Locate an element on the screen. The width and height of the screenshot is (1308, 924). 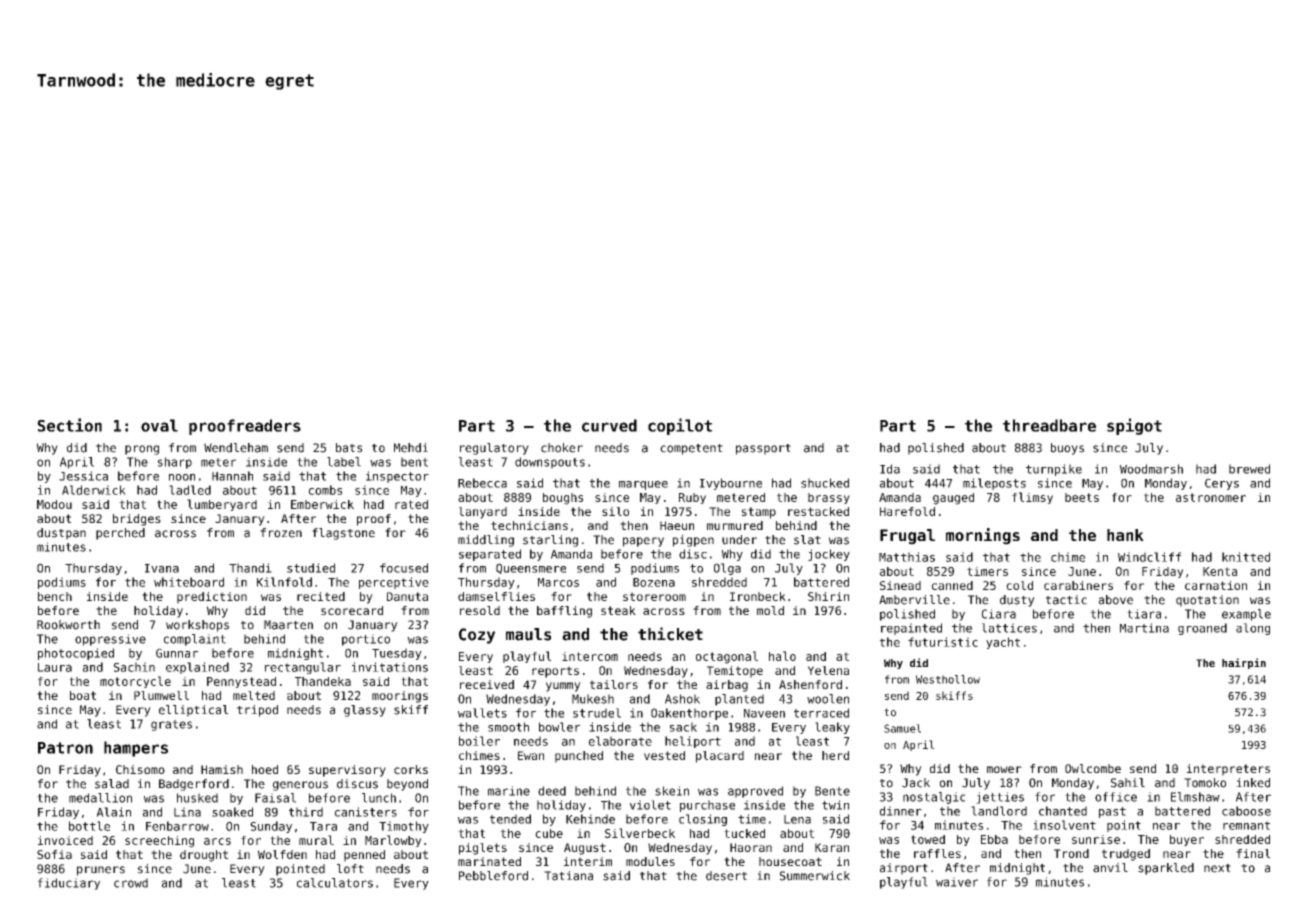
bench is located at coordinates (55, 596).
